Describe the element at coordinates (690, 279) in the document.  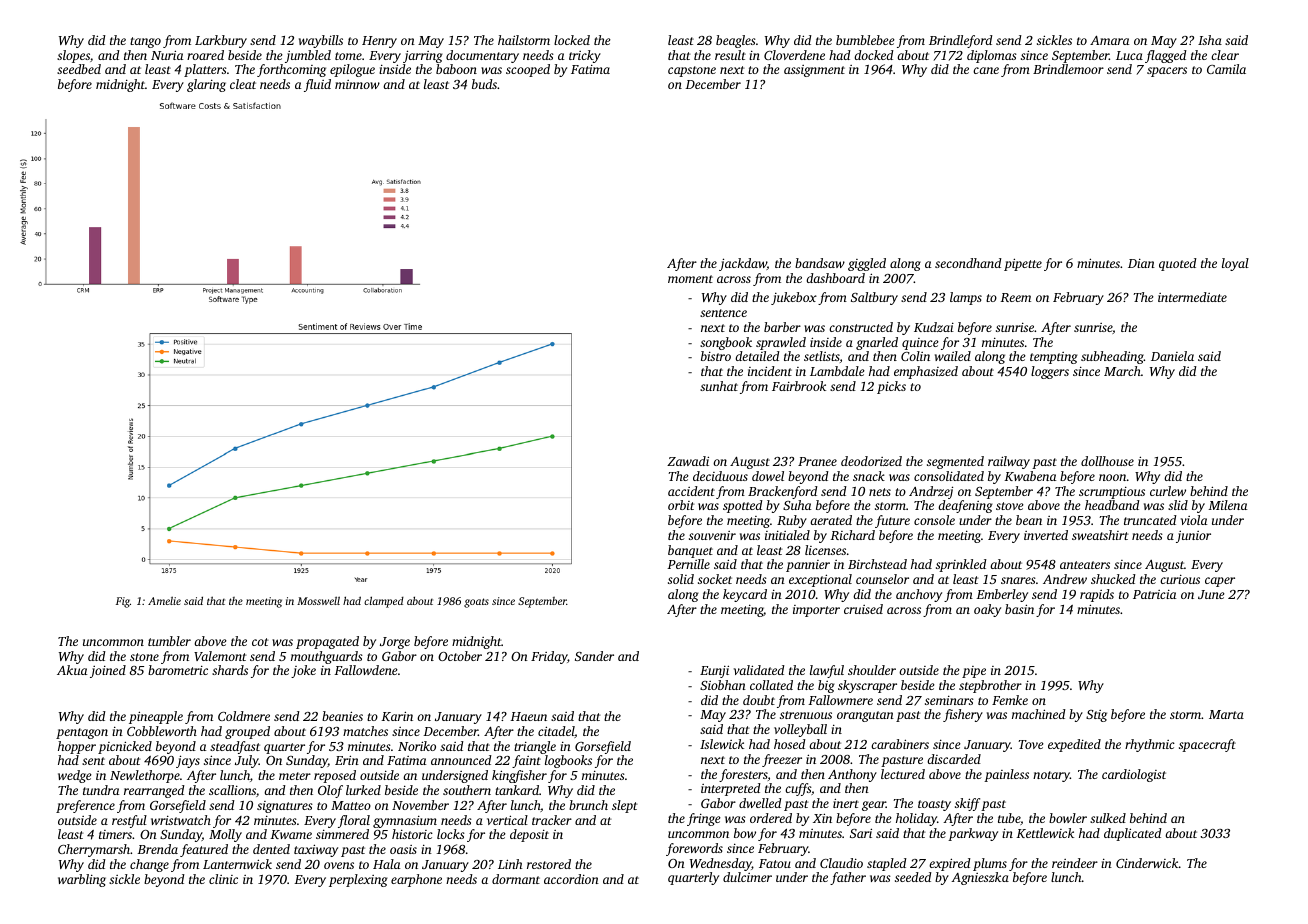
I see `moment` at that location.
